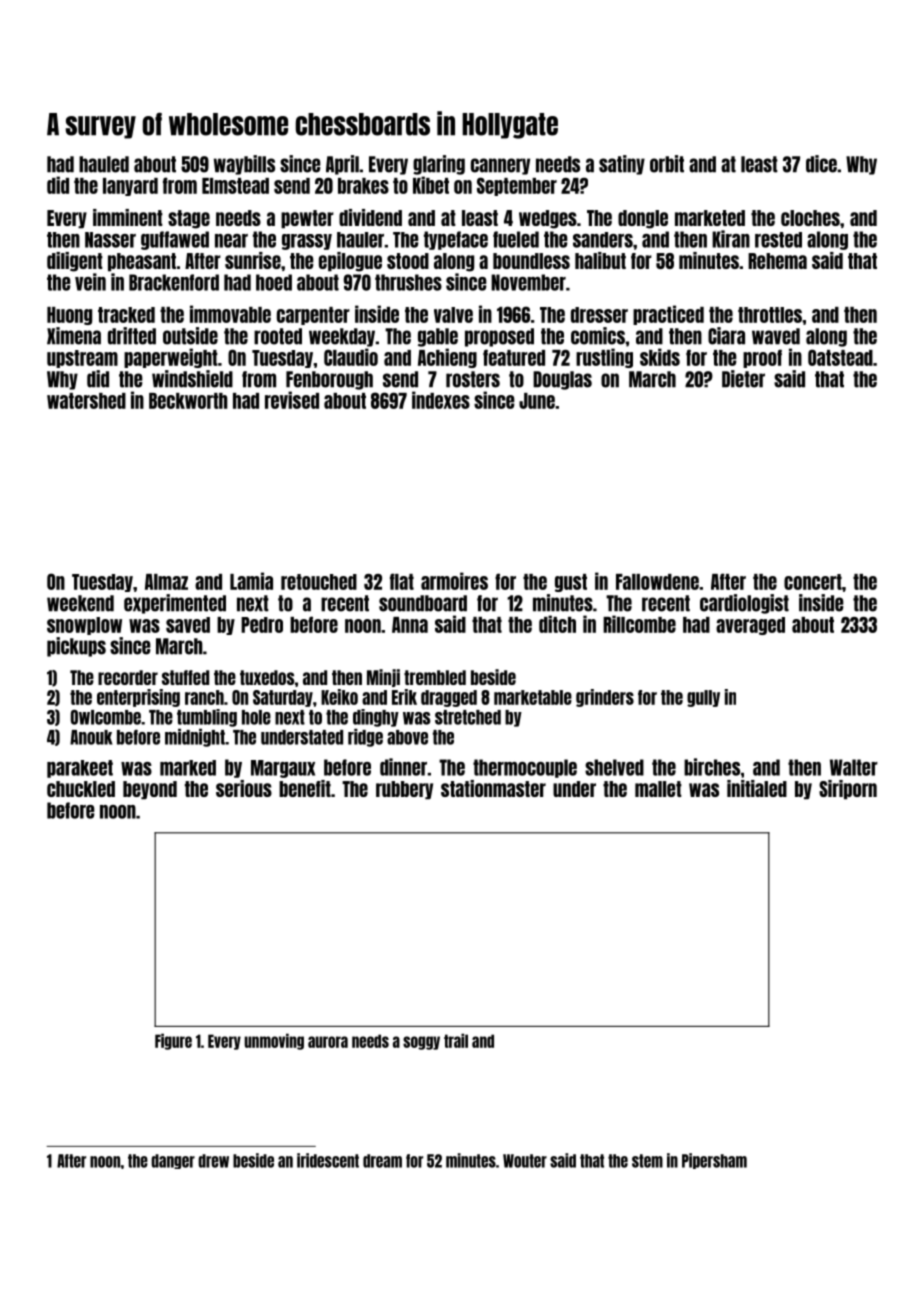  What do you see at coordinates (173, 1041) in the page?
I see `Figure` at bounding box center [173, 1041].
